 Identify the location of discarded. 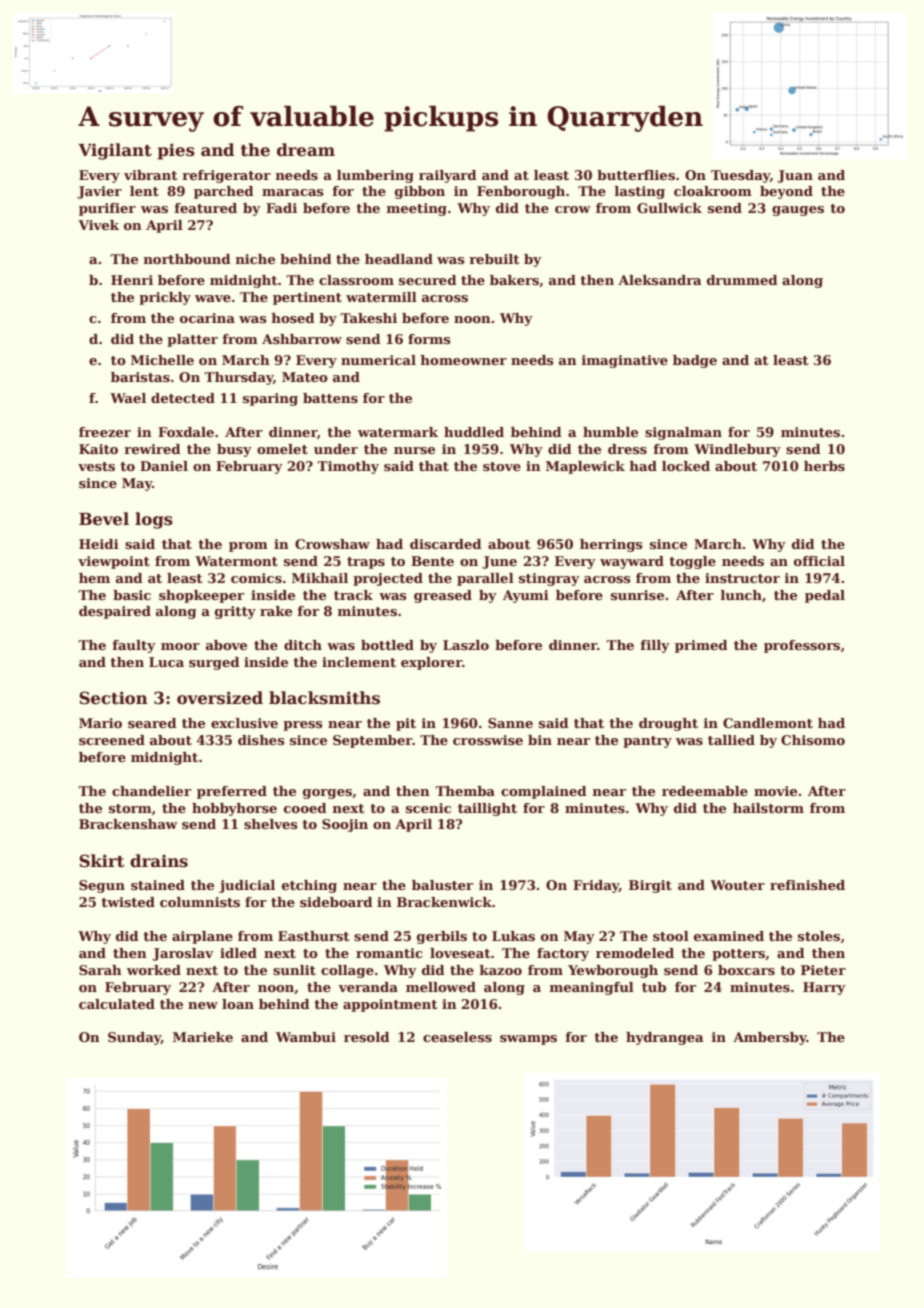
(446, 544).
